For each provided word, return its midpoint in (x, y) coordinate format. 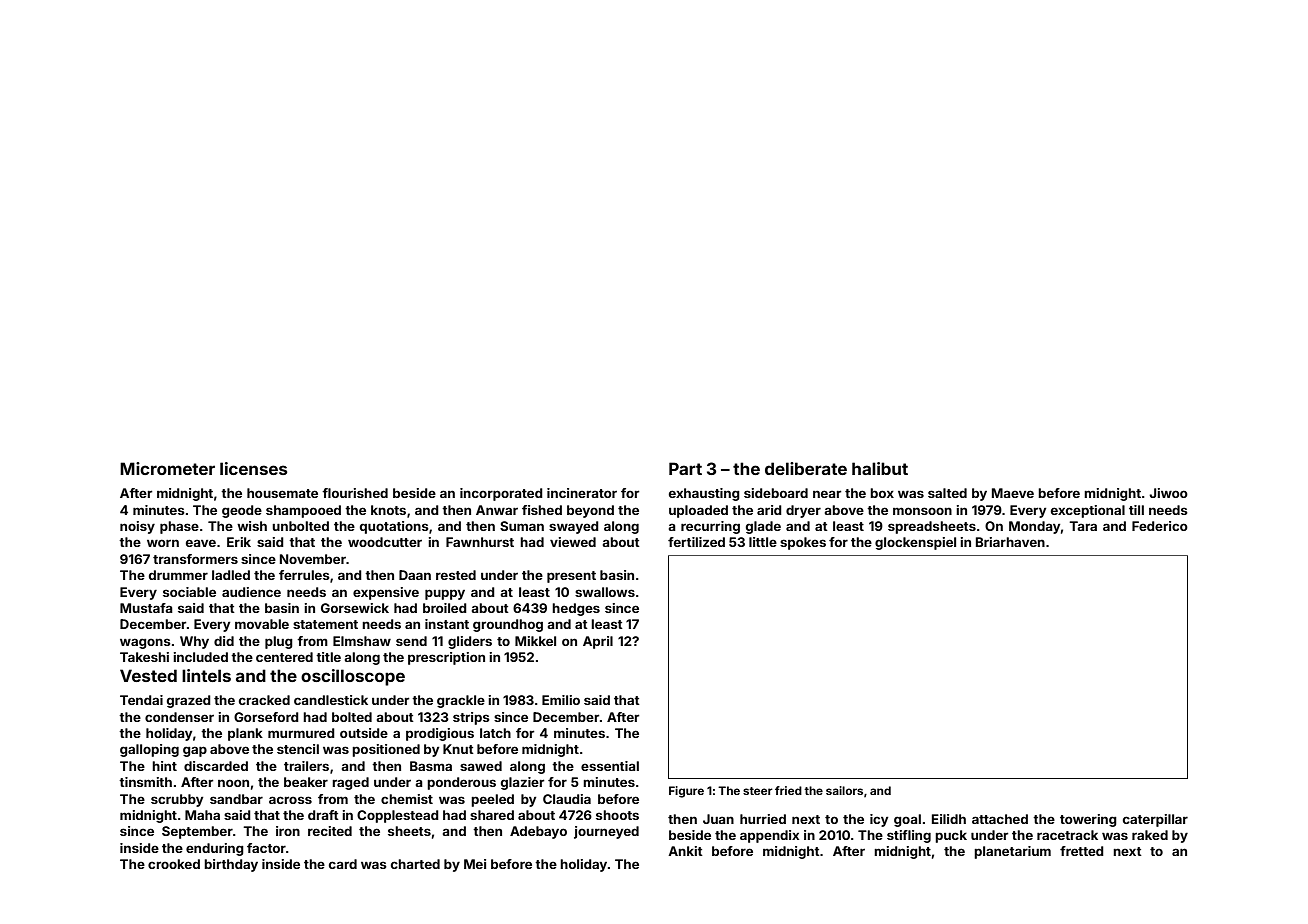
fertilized (696, 542)
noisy (137, 527)
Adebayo (538, 832)
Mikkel (535, 641)
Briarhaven (1010, 542)
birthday (231, 865)
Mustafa (146, 608)
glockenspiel (915, 543)
